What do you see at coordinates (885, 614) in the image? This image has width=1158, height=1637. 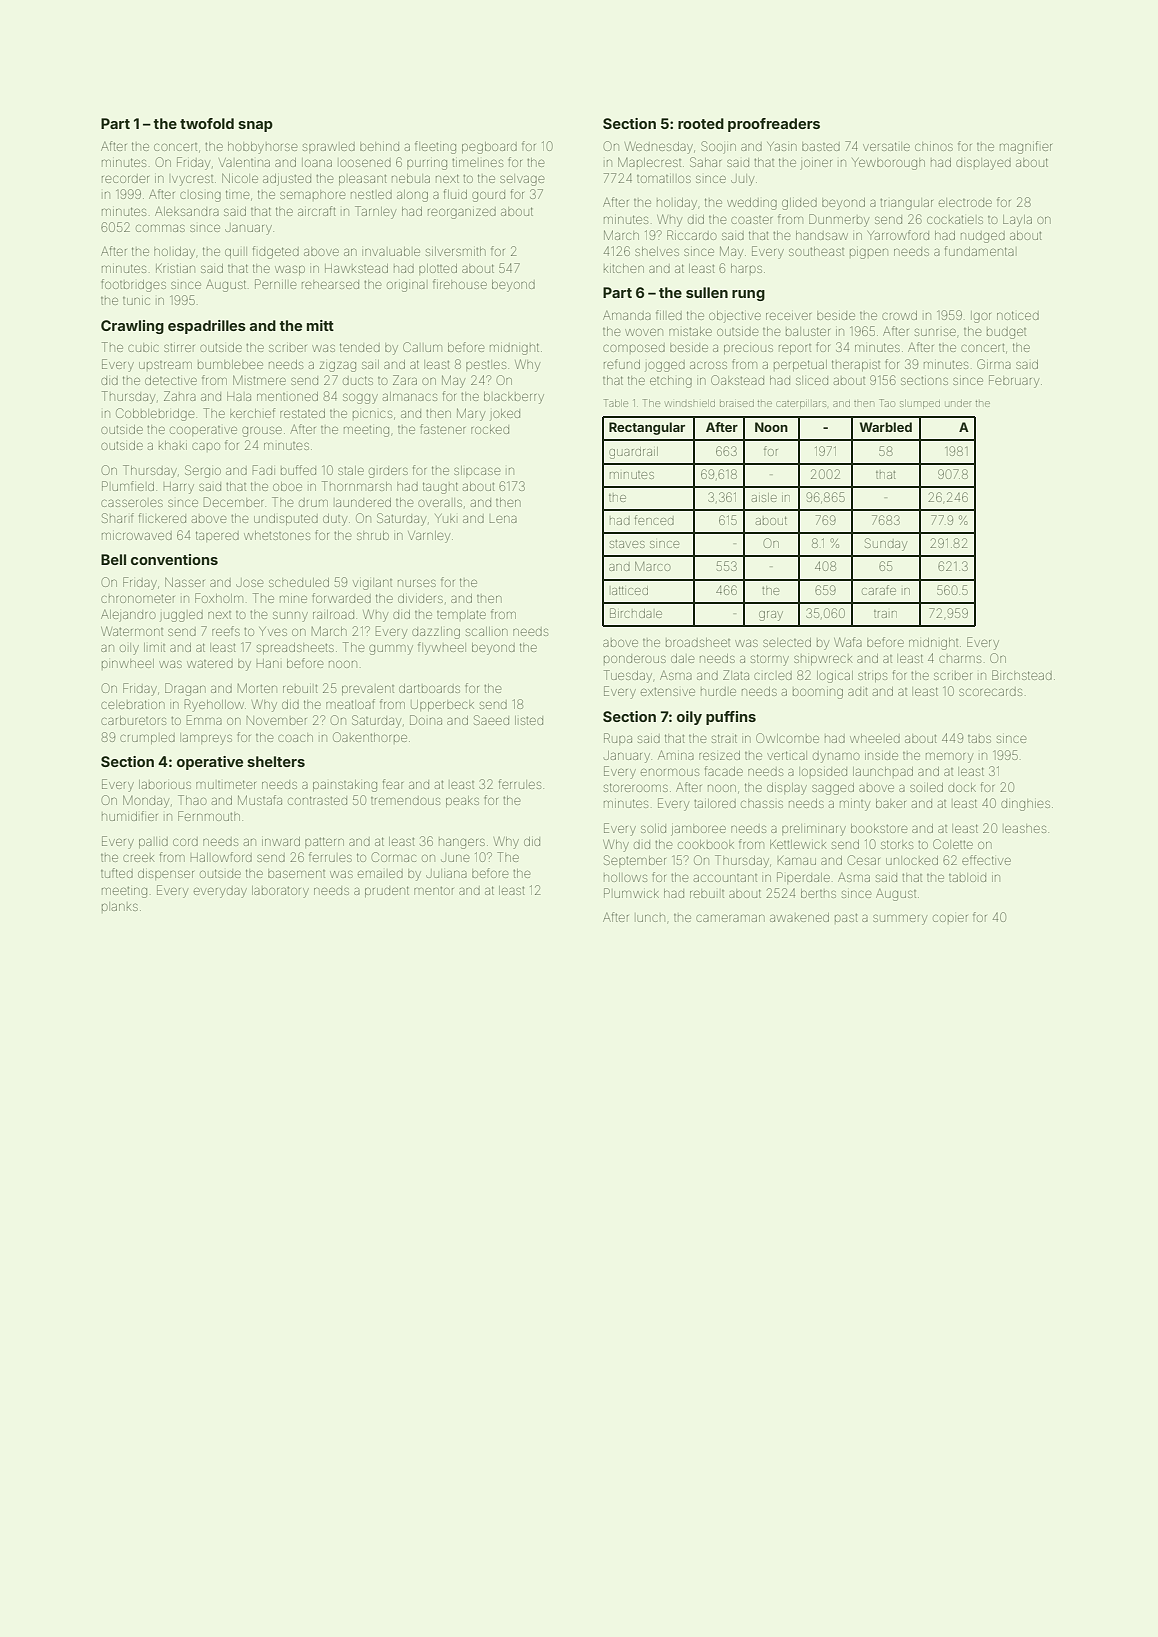 I see `train` at bounding box center [885, 614].
